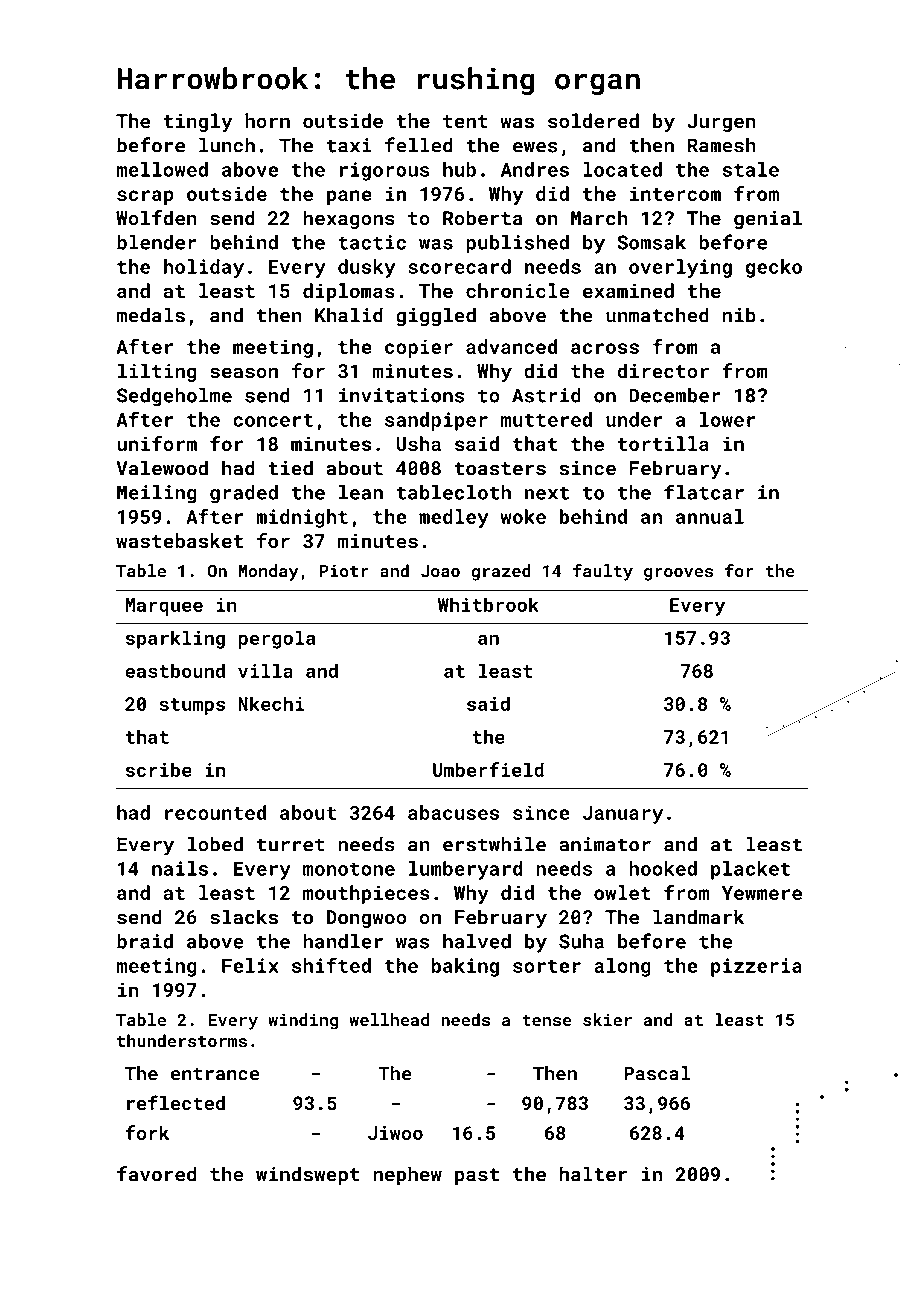 The height and width of the screenshot is (1308, 924). Describe the element at coordinates (774, 268) in the screenshot. I see `gecko` at that location.
